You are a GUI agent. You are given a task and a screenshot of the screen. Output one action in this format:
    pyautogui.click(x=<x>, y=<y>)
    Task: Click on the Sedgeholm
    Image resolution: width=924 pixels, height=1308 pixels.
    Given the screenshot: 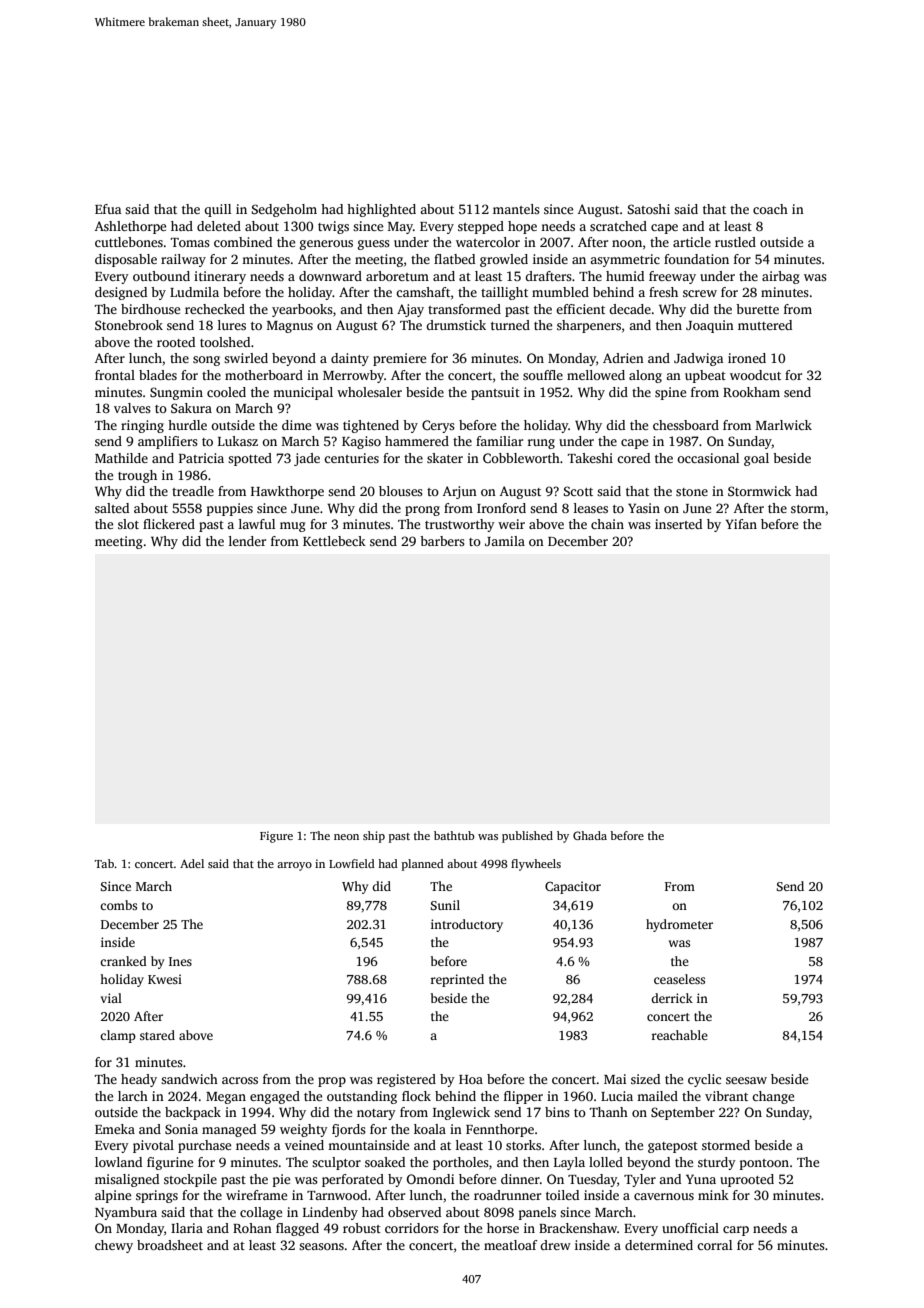 What is the action you would take?
    pyautogui.click(x=284, y=210)
